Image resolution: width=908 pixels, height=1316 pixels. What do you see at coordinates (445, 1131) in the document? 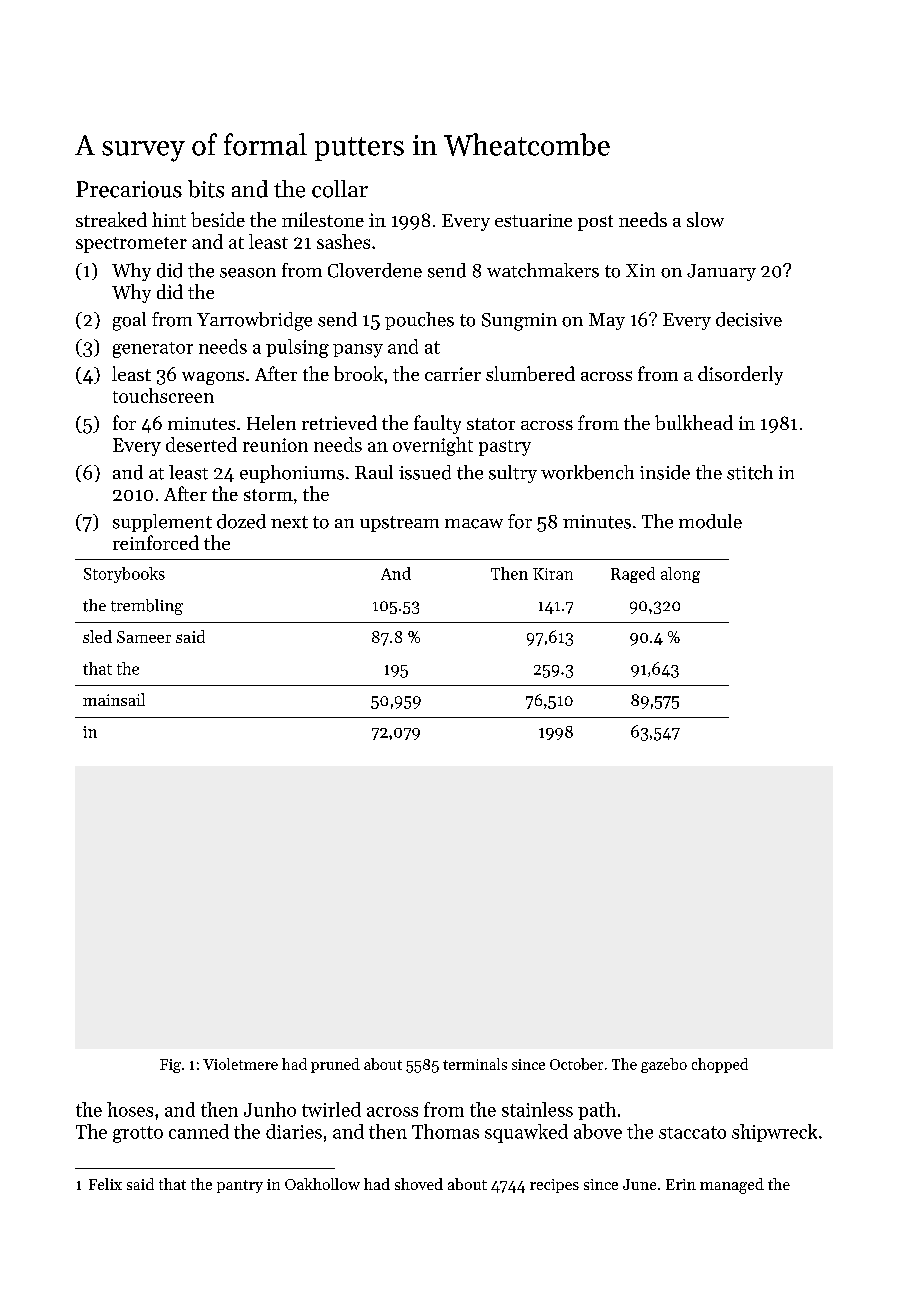
I see `Thomas` at bounding box center [445, 1131].
